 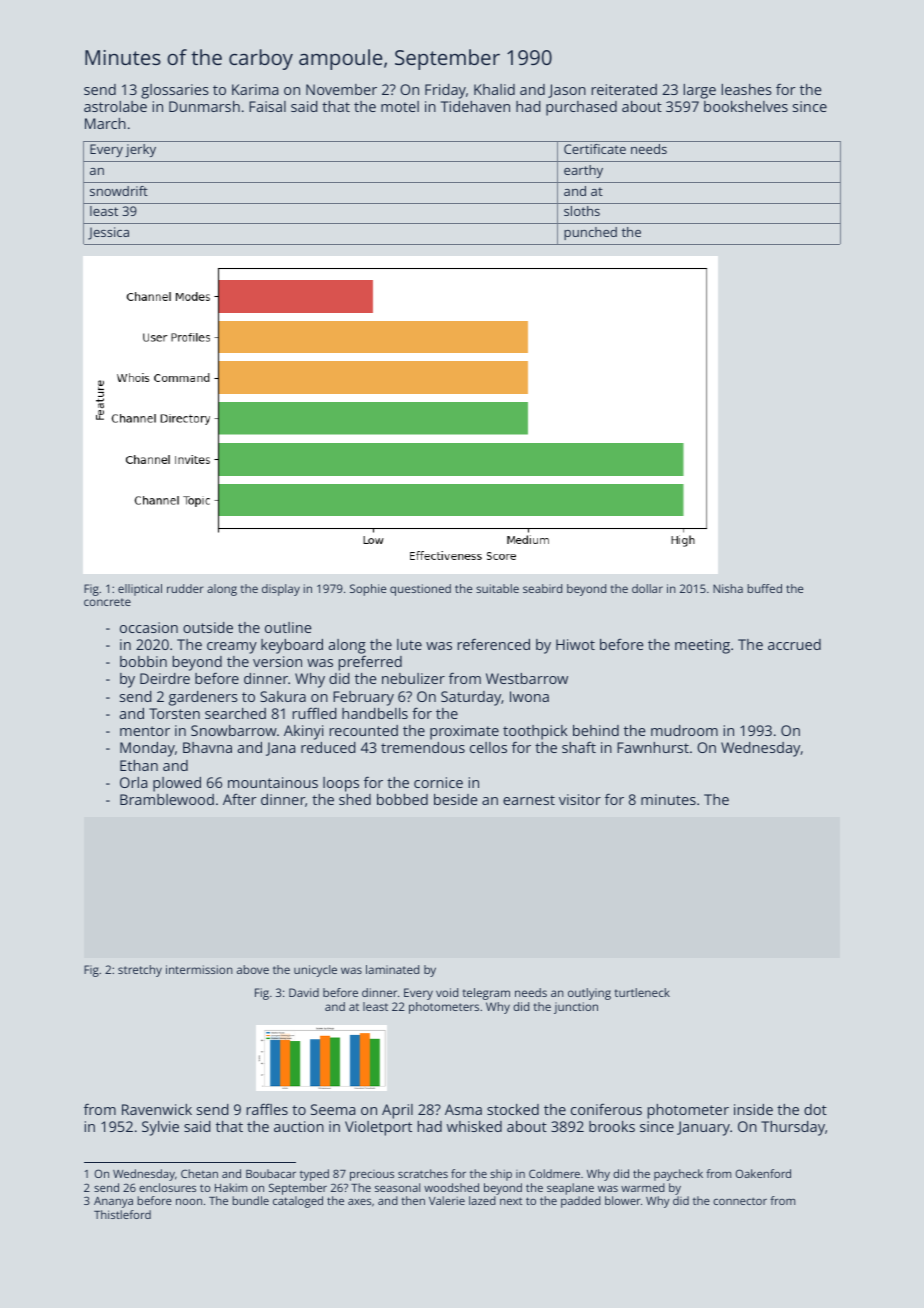 I want to click on punched, so click(x=590, y=233).
